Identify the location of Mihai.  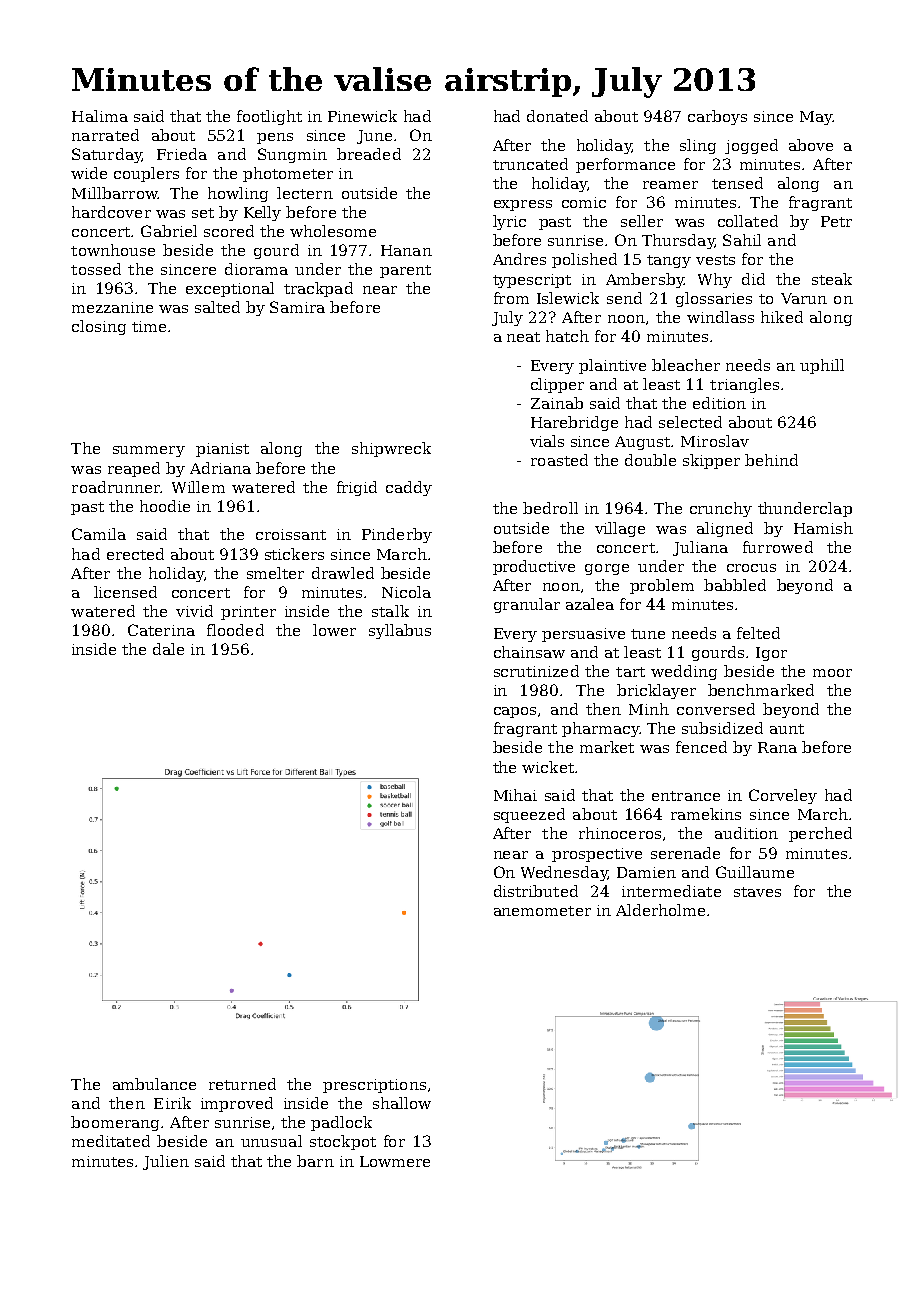
(515, 795).
